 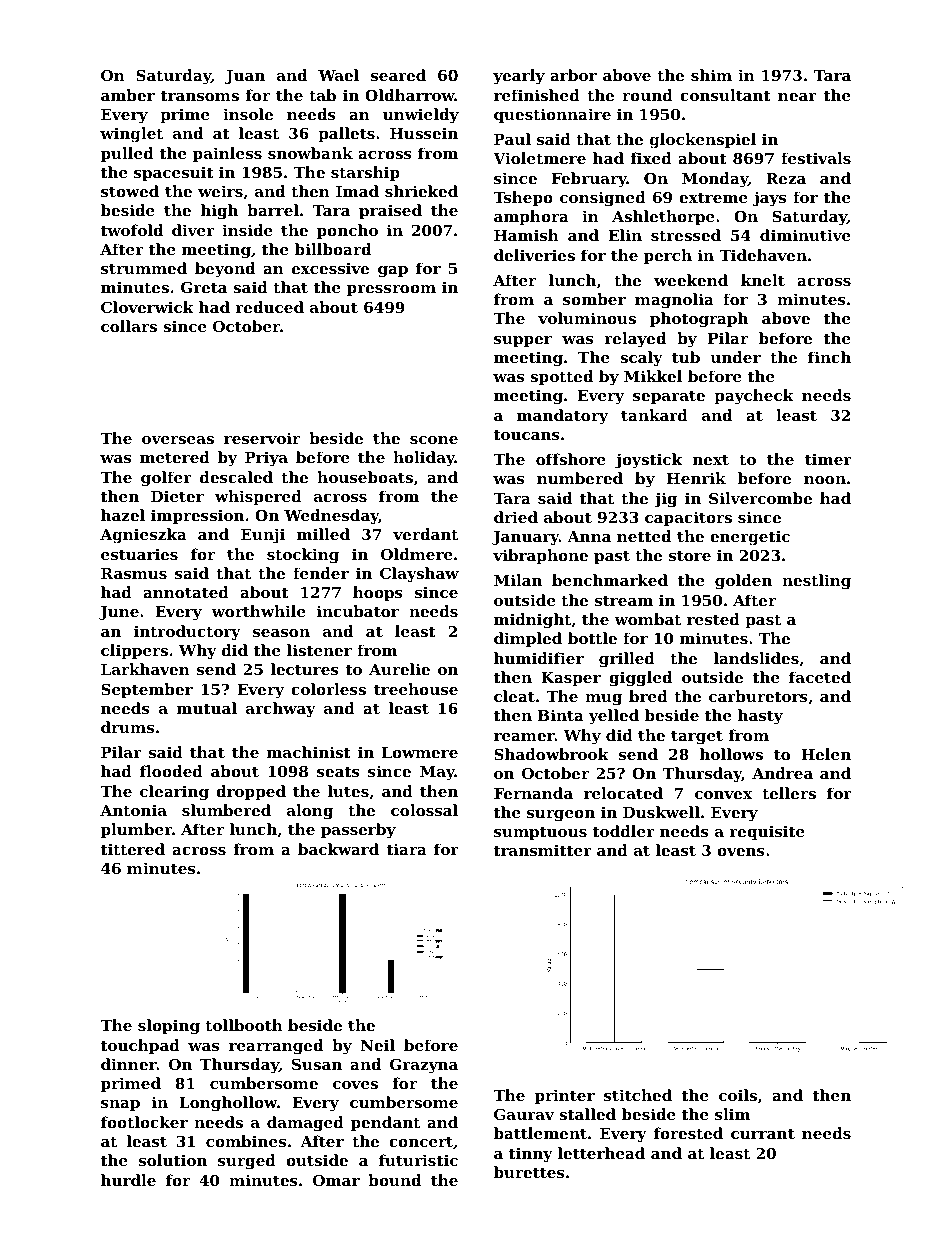 I want to click on shim, so click(x=711, y=75).
